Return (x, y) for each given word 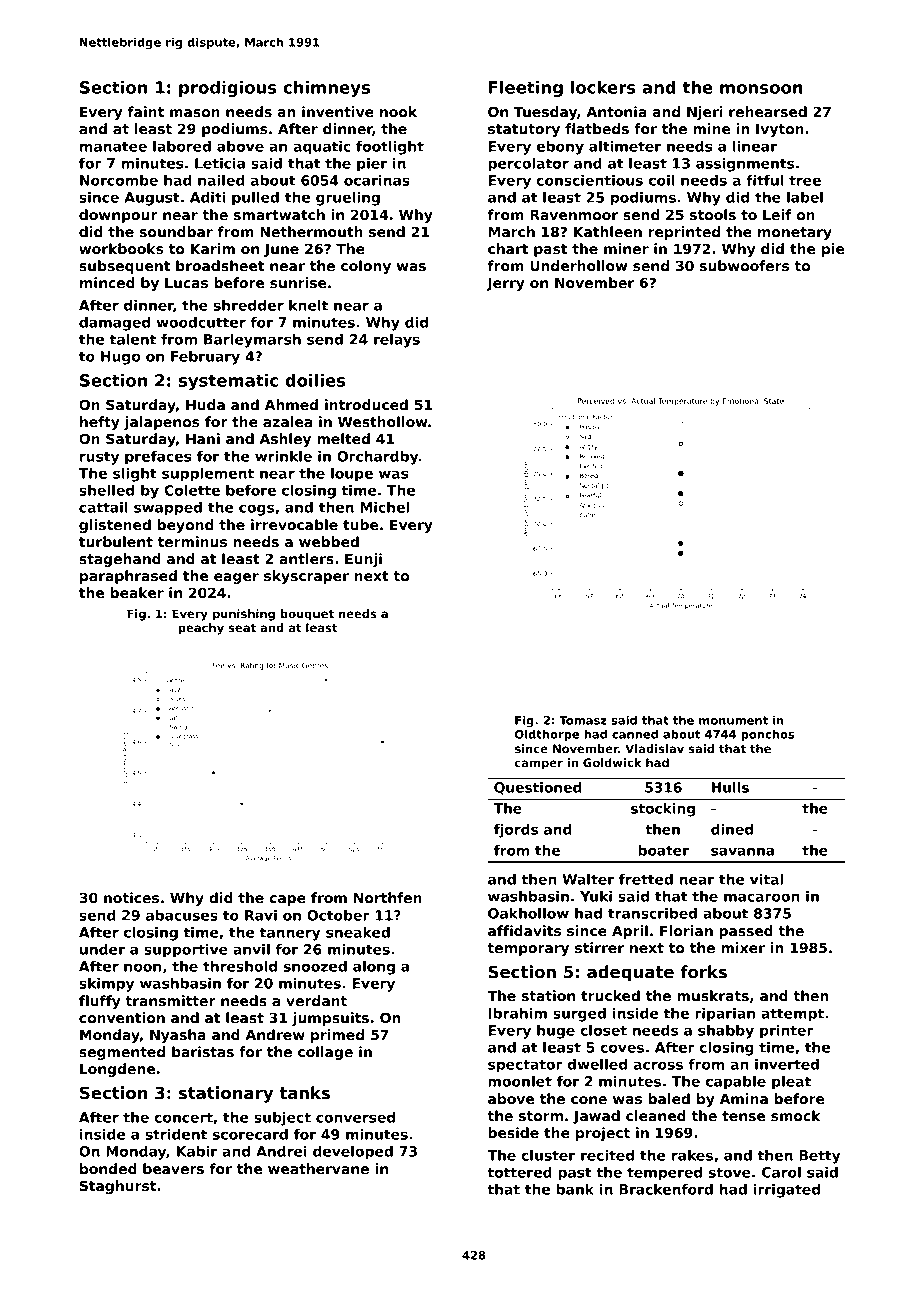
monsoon (761, 89)
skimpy (106, 985)
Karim (213, 248)
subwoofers (744, 266)
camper (539, 765)
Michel (384, 507)
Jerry (505, 284)
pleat (791, 1083)
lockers (603, 87)
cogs (256, 510)
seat (242, 628)
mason (195, 113)
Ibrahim (517, 1013)
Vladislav (654, 748)
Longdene (117, 1070)
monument (733, 720)
